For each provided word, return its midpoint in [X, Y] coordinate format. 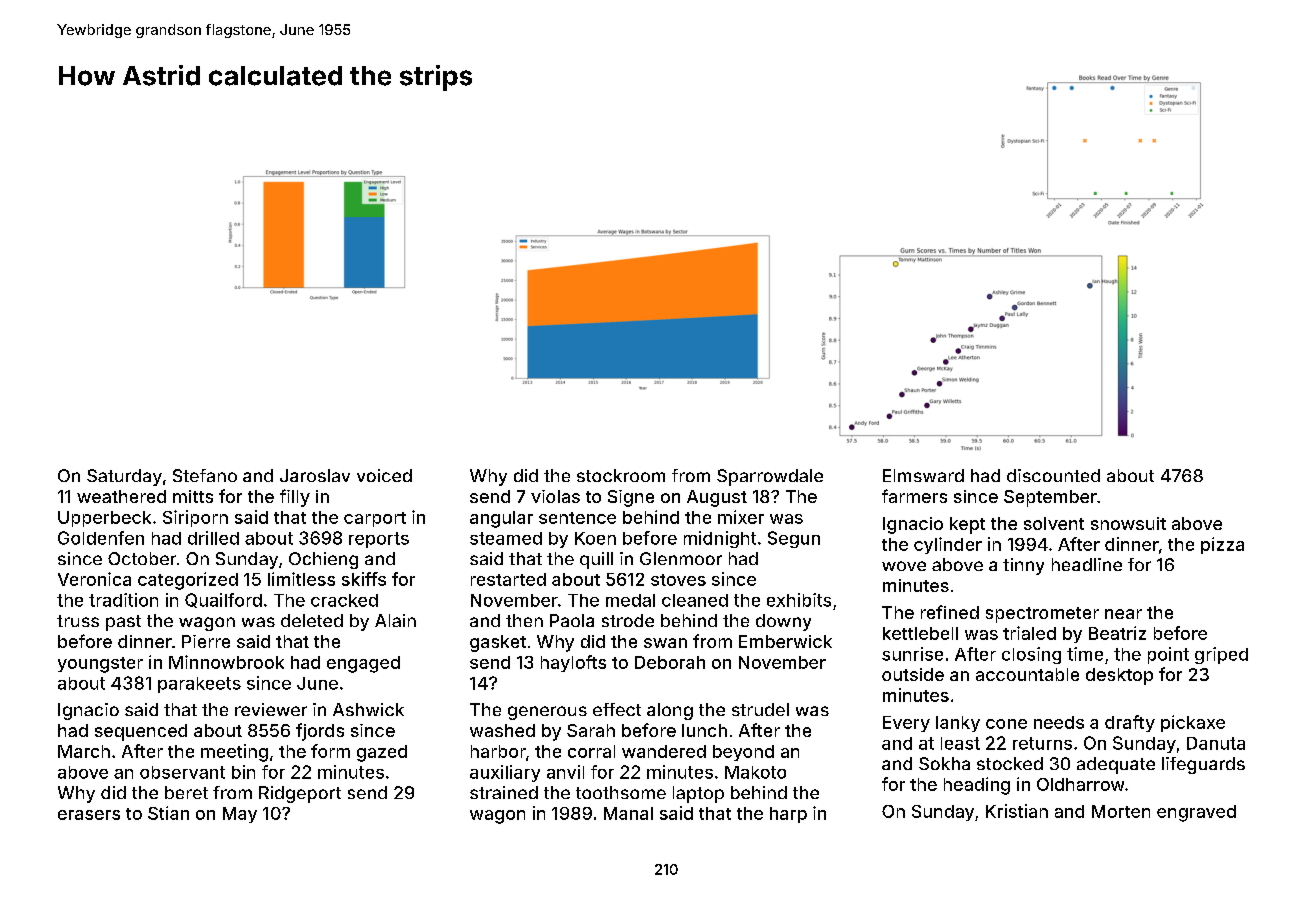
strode [628, 620]
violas [555, 496]
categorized [188, 581]
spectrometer [1042, 615]
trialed [1029, 633]
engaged [363, 664]
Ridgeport [300, 794]
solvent [1054, 523]
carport [375, 519]
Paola [572, 620]
